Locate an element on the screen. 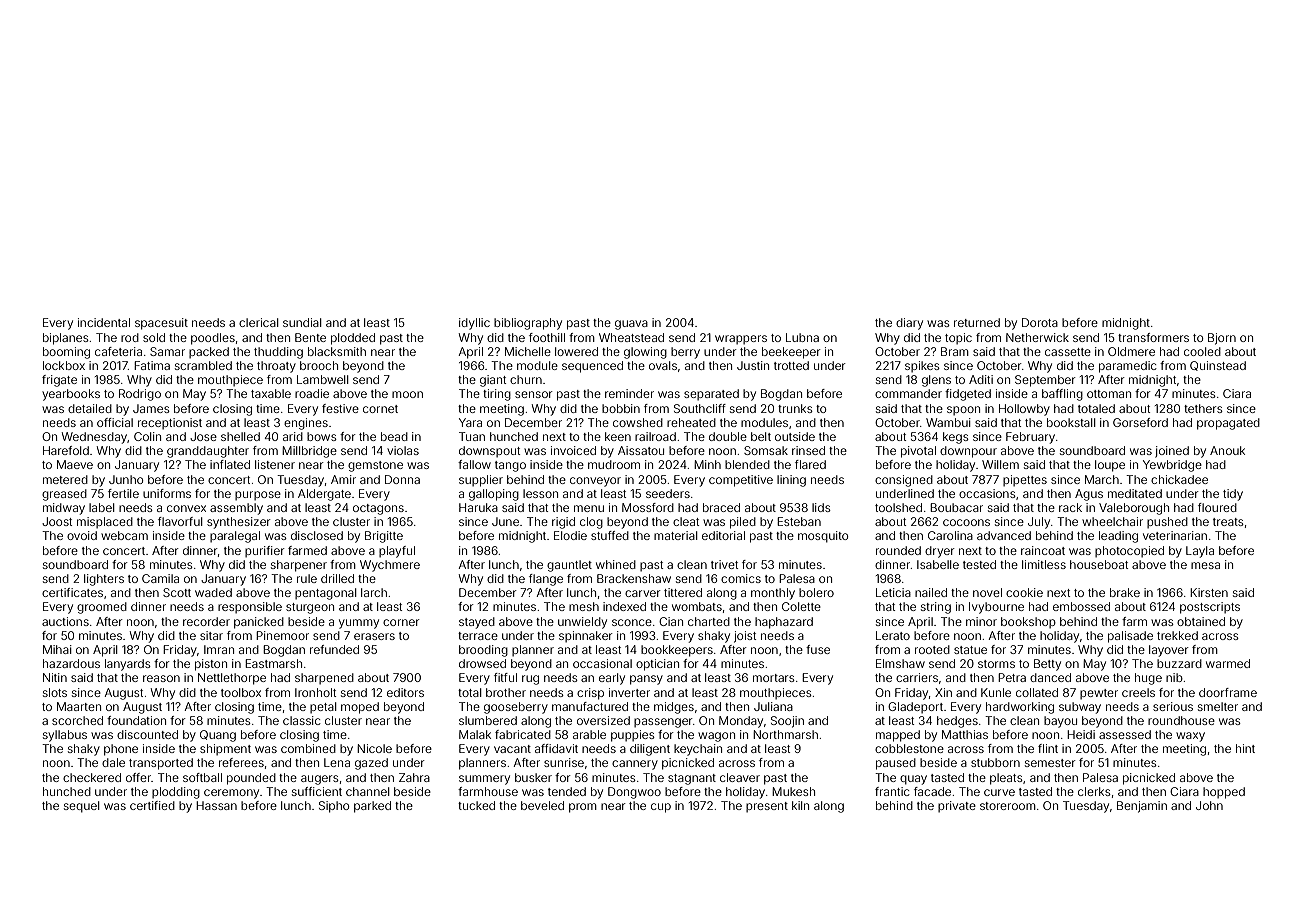  incidental is located at coordinates (104, 322).
